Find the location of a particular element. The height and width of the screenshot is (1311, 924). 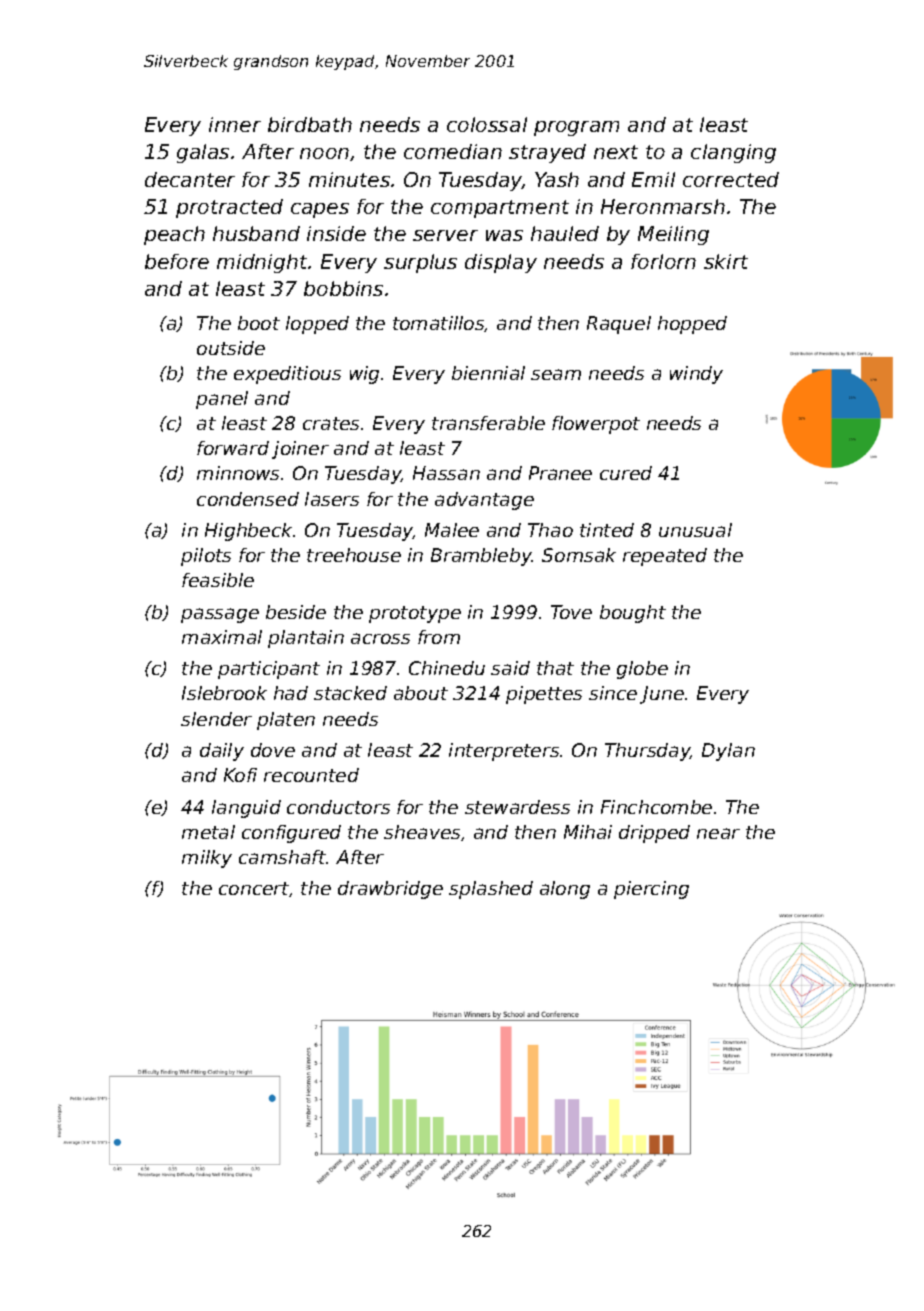

about is located at coordinates (421, 693).
